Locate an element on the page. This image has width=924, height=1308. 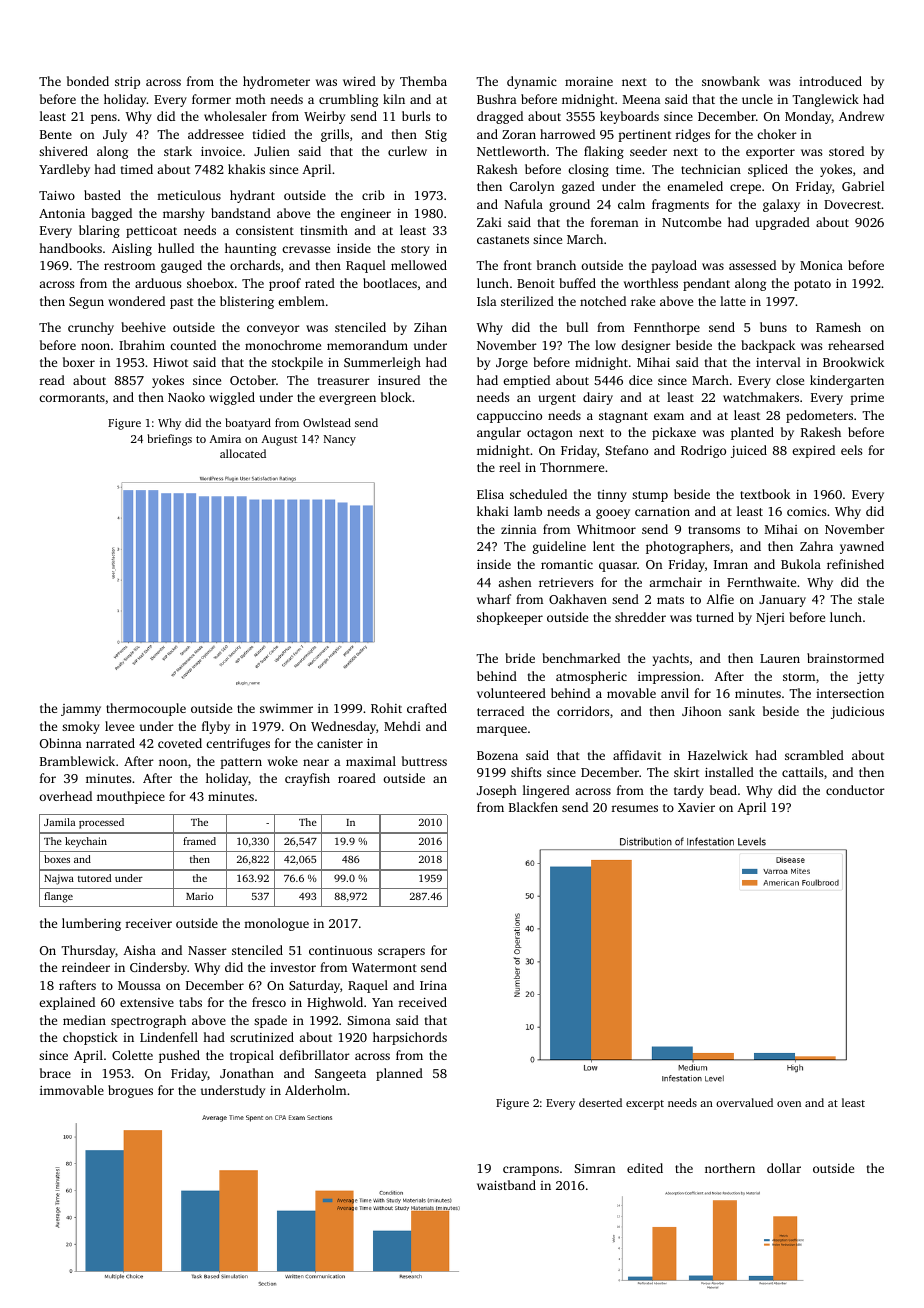
galaxy is located at coordinates (781, 205).
